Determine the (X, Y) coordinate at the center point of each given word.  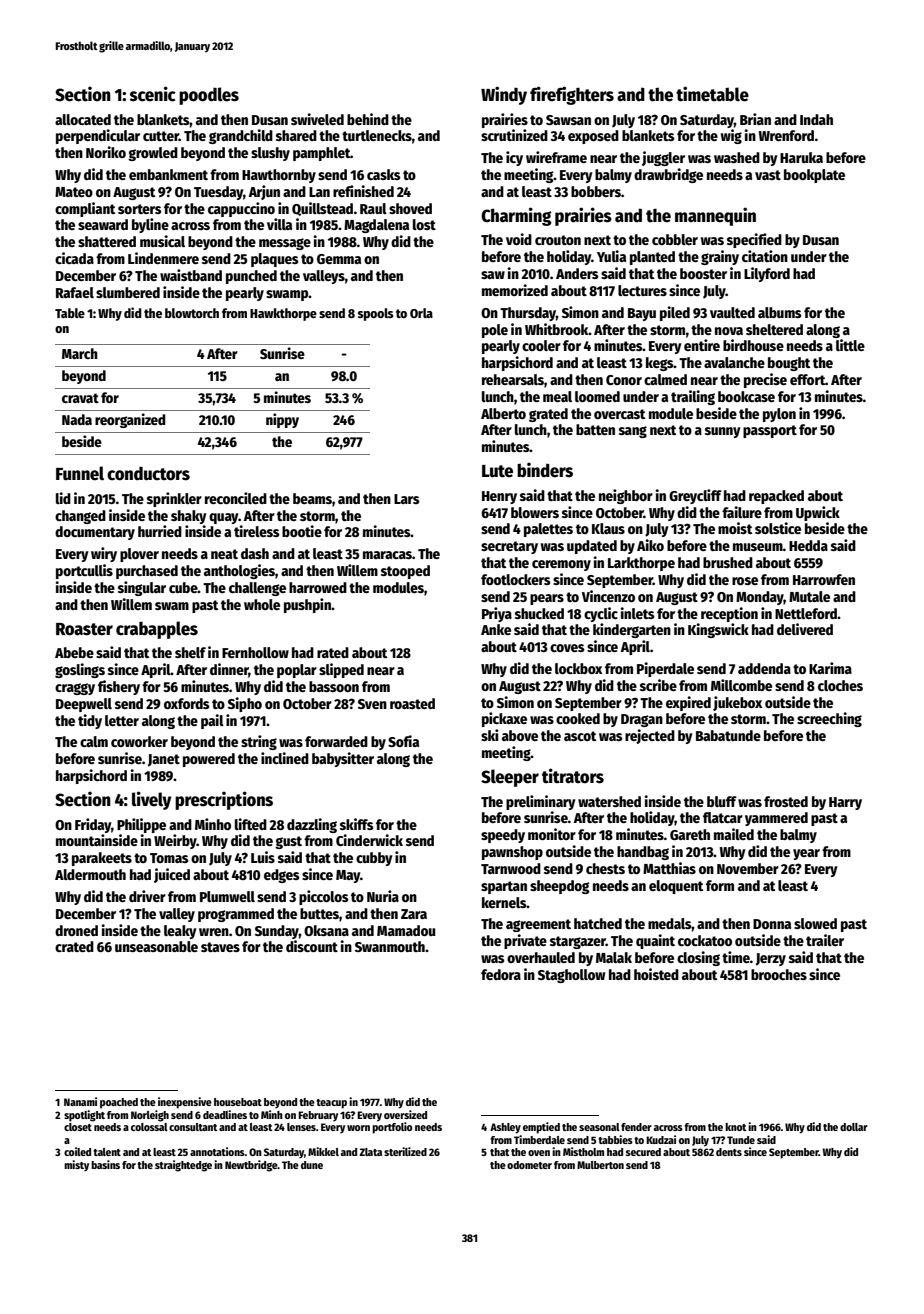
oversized (405, 1114)
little (850, 345)
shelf (190, 652)
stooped (405, 572)
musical (162, 241)
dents (729, 1152)
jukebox (737, 703)
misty (76, 1166)
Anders (577, 273)
